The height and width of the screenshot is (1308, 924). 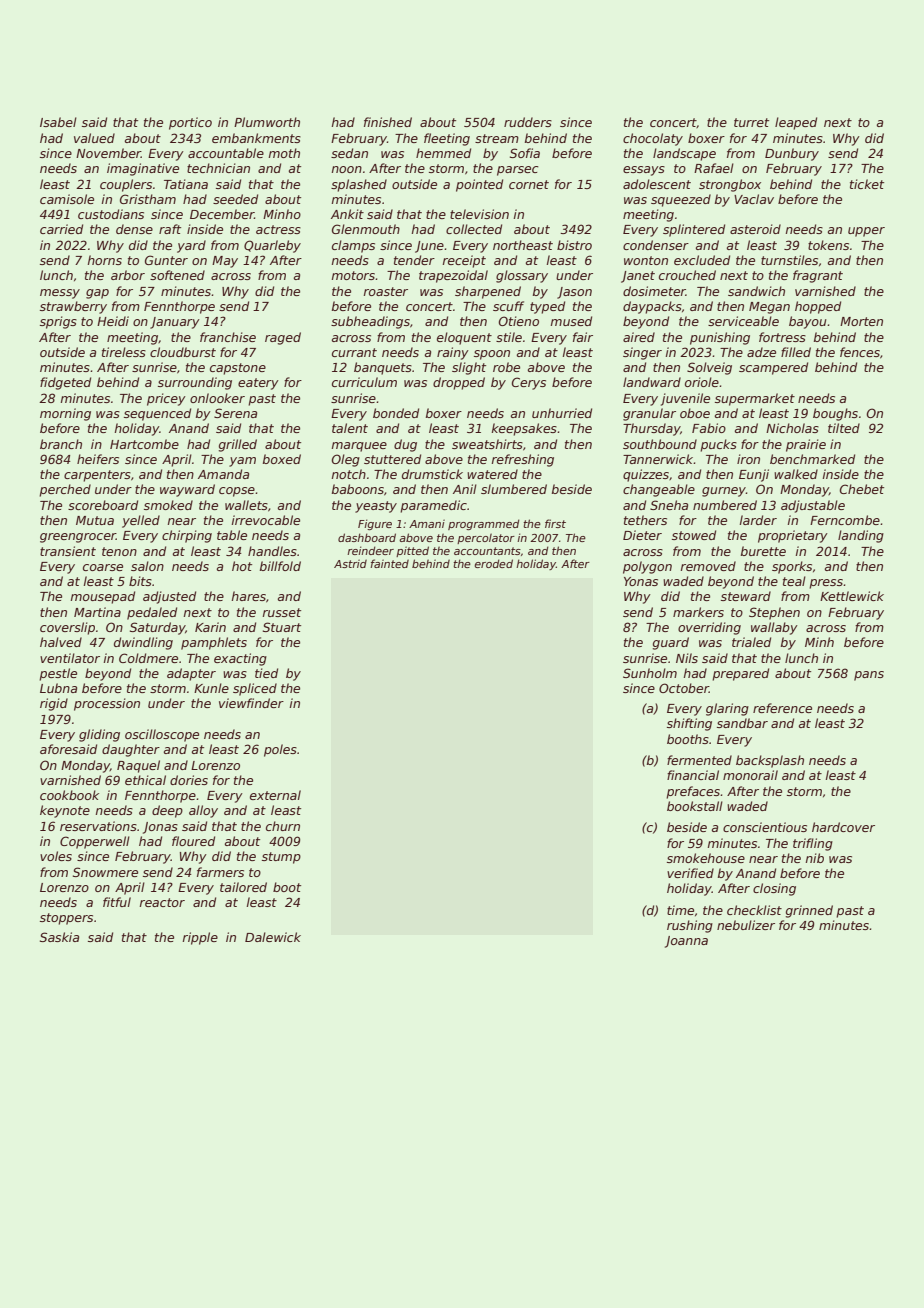 I want to click on Yonas, so click(x=641, y=581).
